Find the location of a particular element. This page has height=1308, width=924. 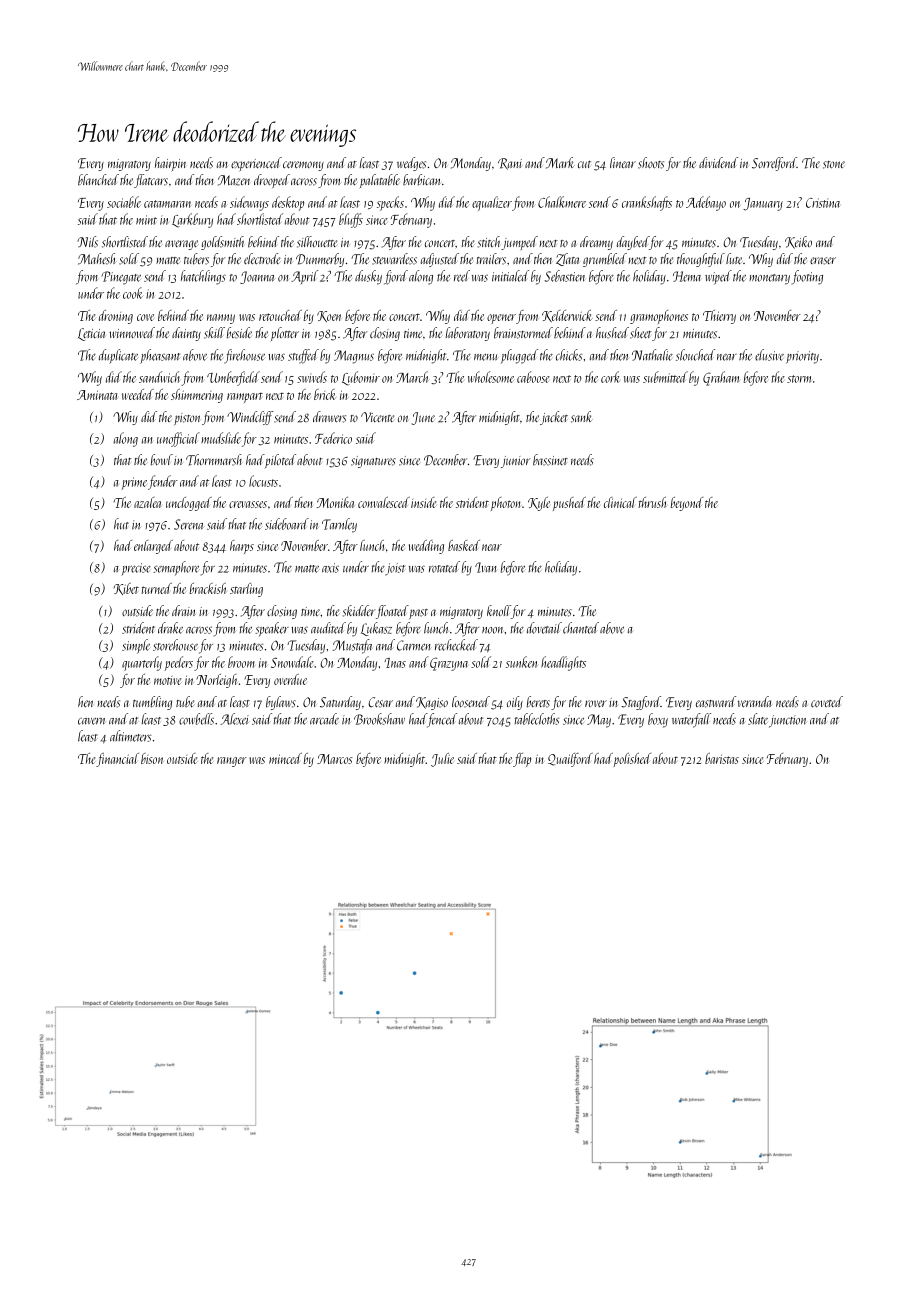

barbican is located at coordinates (422, 180).
